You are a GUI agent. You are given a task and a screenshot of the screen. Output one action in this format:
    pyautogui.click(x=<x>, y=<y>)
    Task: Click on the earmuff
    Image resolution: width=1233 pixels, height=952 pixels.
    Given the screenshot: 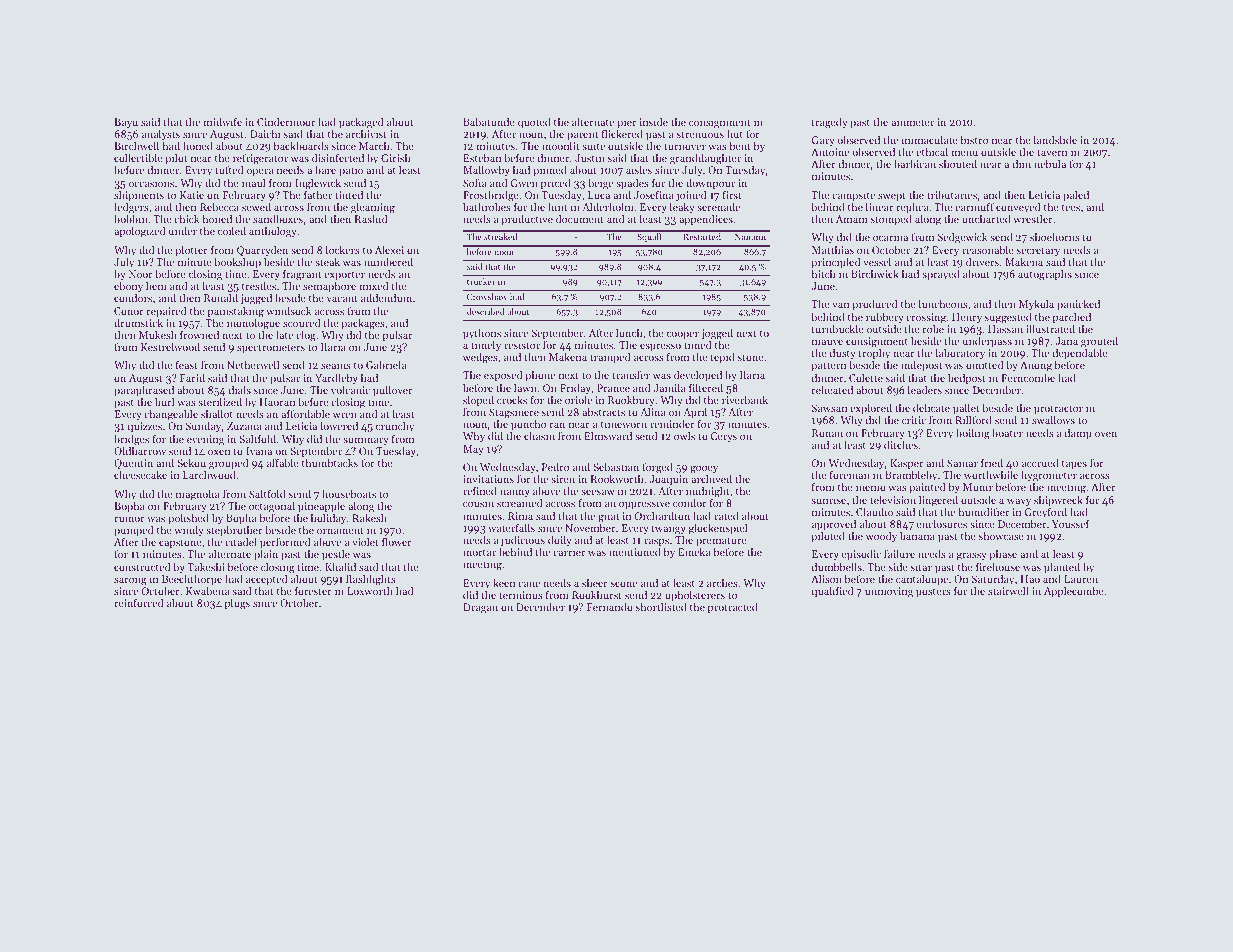 What is the action you would take?
    pyautogui.click(x=974, y=206)
